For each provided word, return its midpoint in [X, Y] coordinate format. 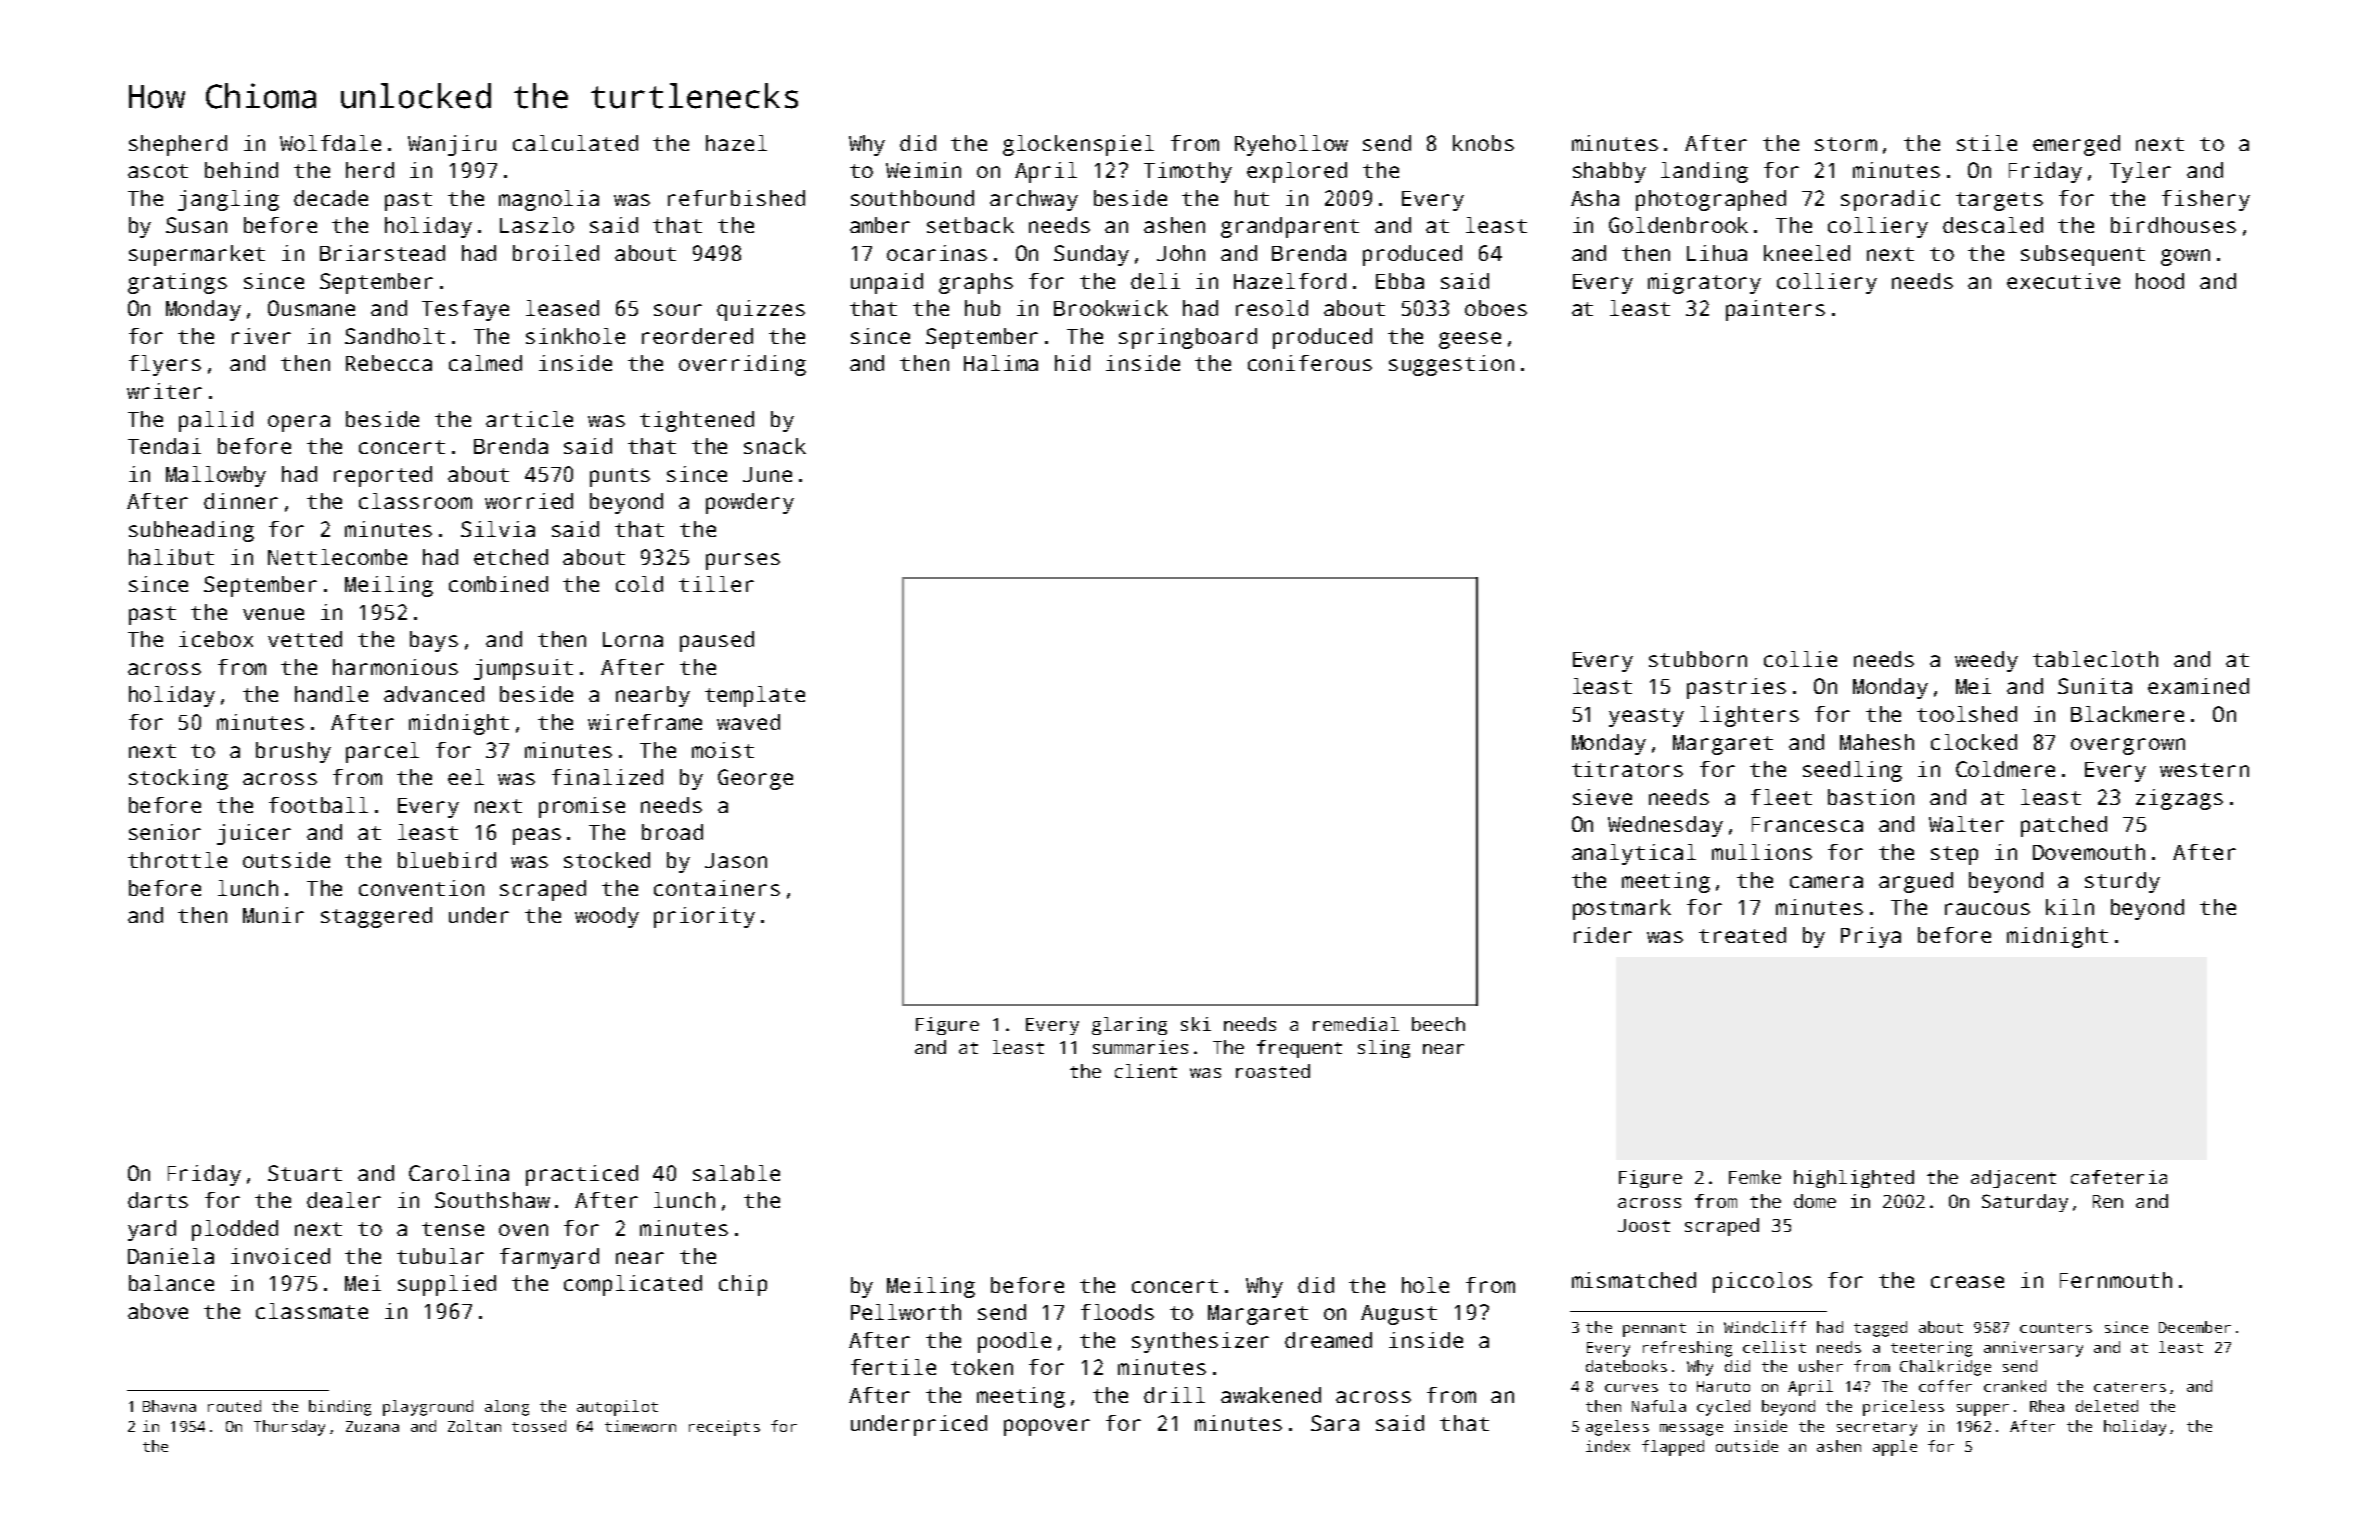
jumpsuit [523, 669]
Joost [1644, 1225]
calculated [575, 143]
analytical [1634, 854]
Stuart [305, 1173]
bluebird [447, 860]
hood [2160, 281]
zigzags [2179, 799]
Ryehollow [1291, 145]
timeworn [640, 1426]
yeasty [1646, 717]
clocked [1974, 742]
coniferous [1310, 363]
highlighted [1854, 1179]
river [261, 336]
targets [1999, 201]
